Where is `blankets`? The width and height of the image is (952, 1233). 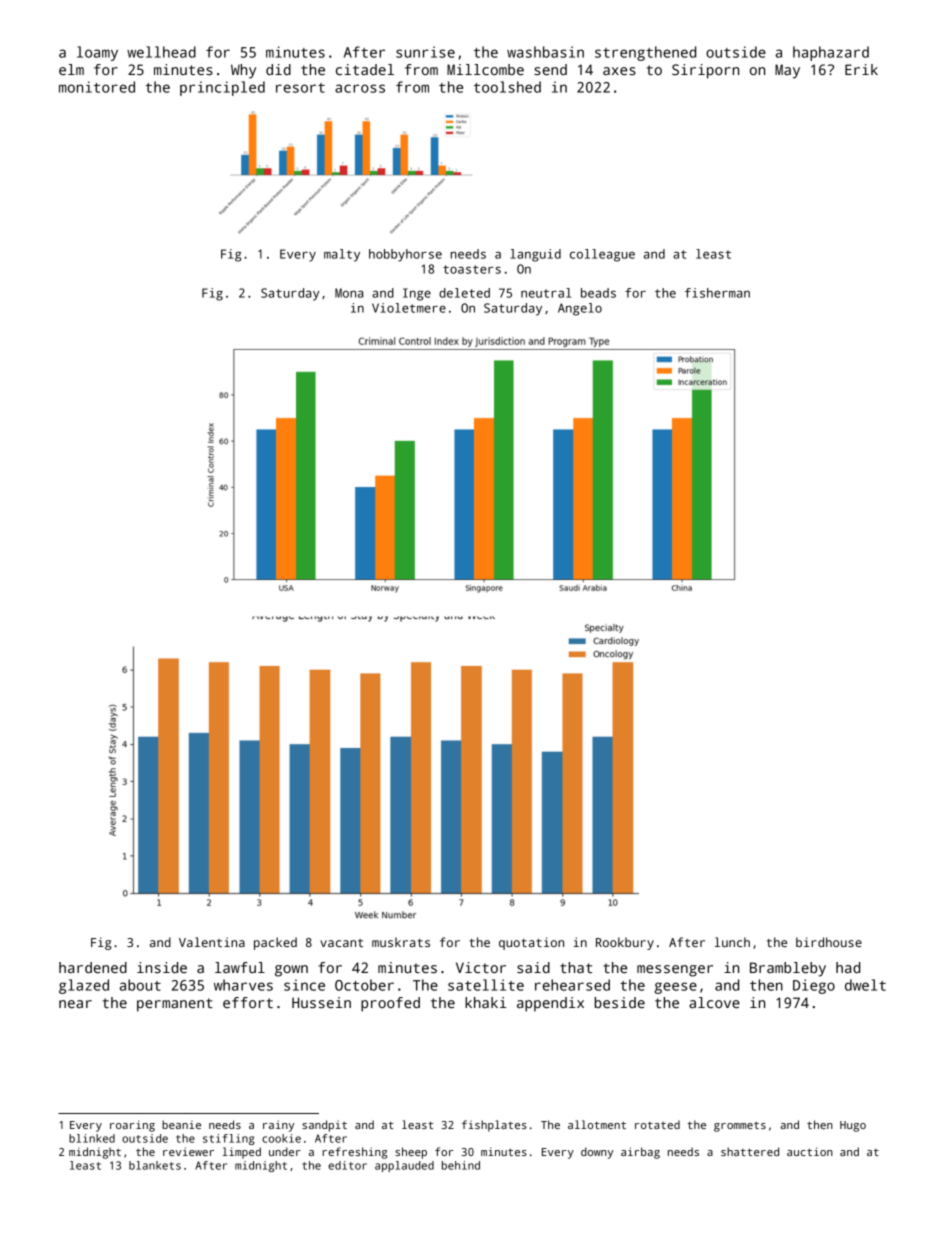 blankets is located at coordinates (155, 1165).
